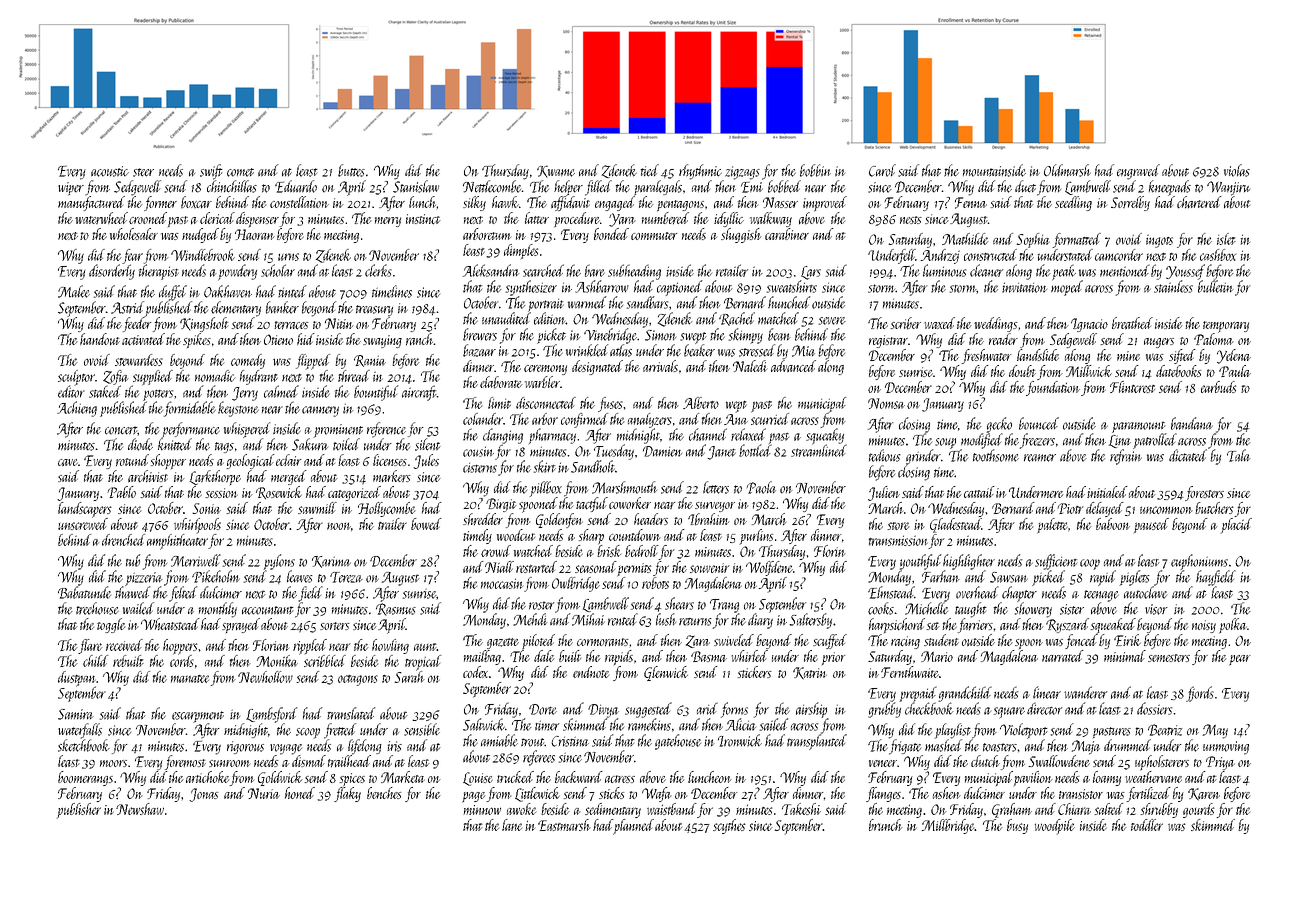 This screenshot has width=1308, height=924. Describe the element at coordinates (1237, 170) in the screenshot. I see `violas` at that location.
